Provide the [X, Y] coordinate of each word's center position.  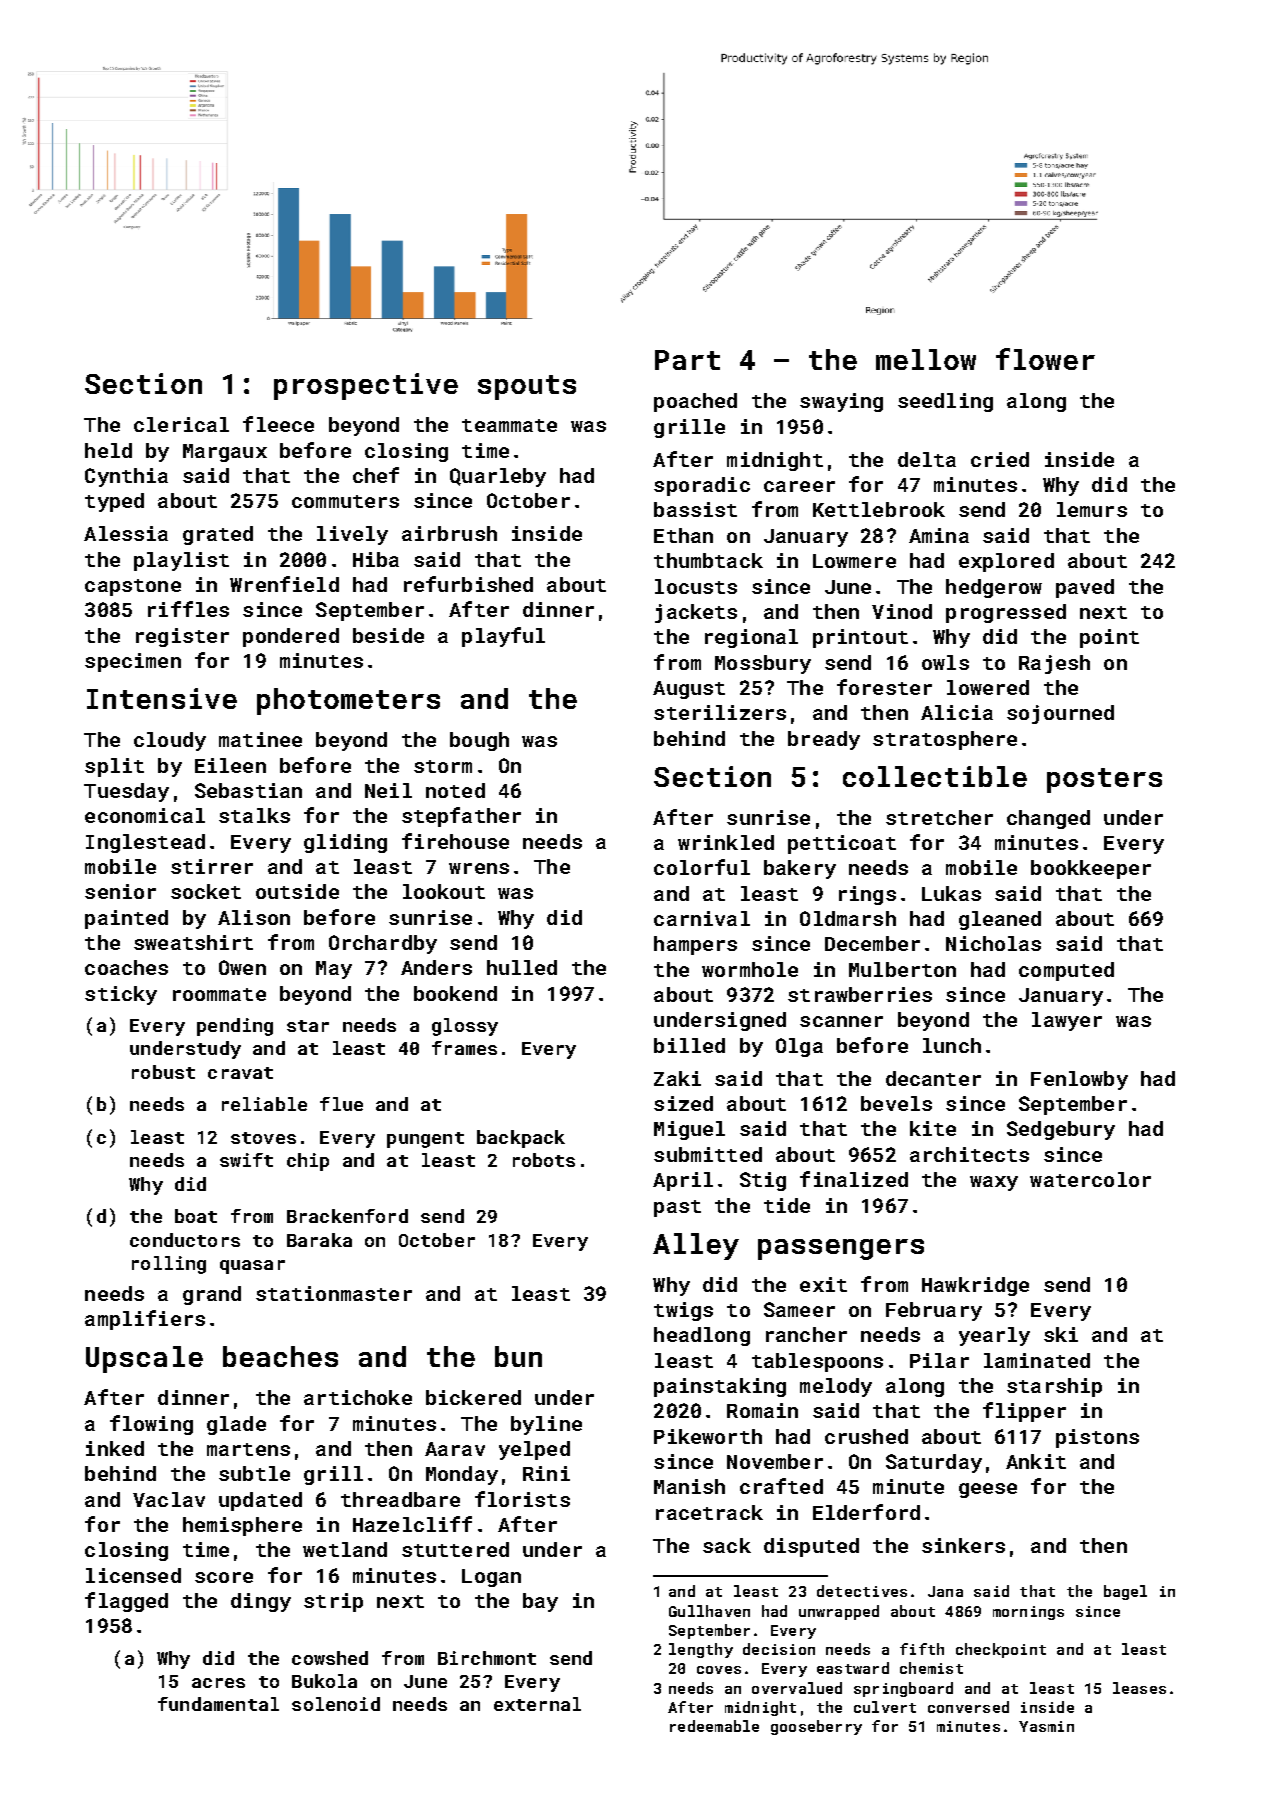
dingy [261, 1602]
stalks [254, 815]
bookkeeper [1091, 869]
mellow [926, 359]
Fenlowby [1079, 1080]
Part [687, 360]
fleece [278, 424]
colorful [702, 867]
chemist [931, 1668]
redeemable [714, 1726]
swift [246, 1160]
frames [464, 1048]
